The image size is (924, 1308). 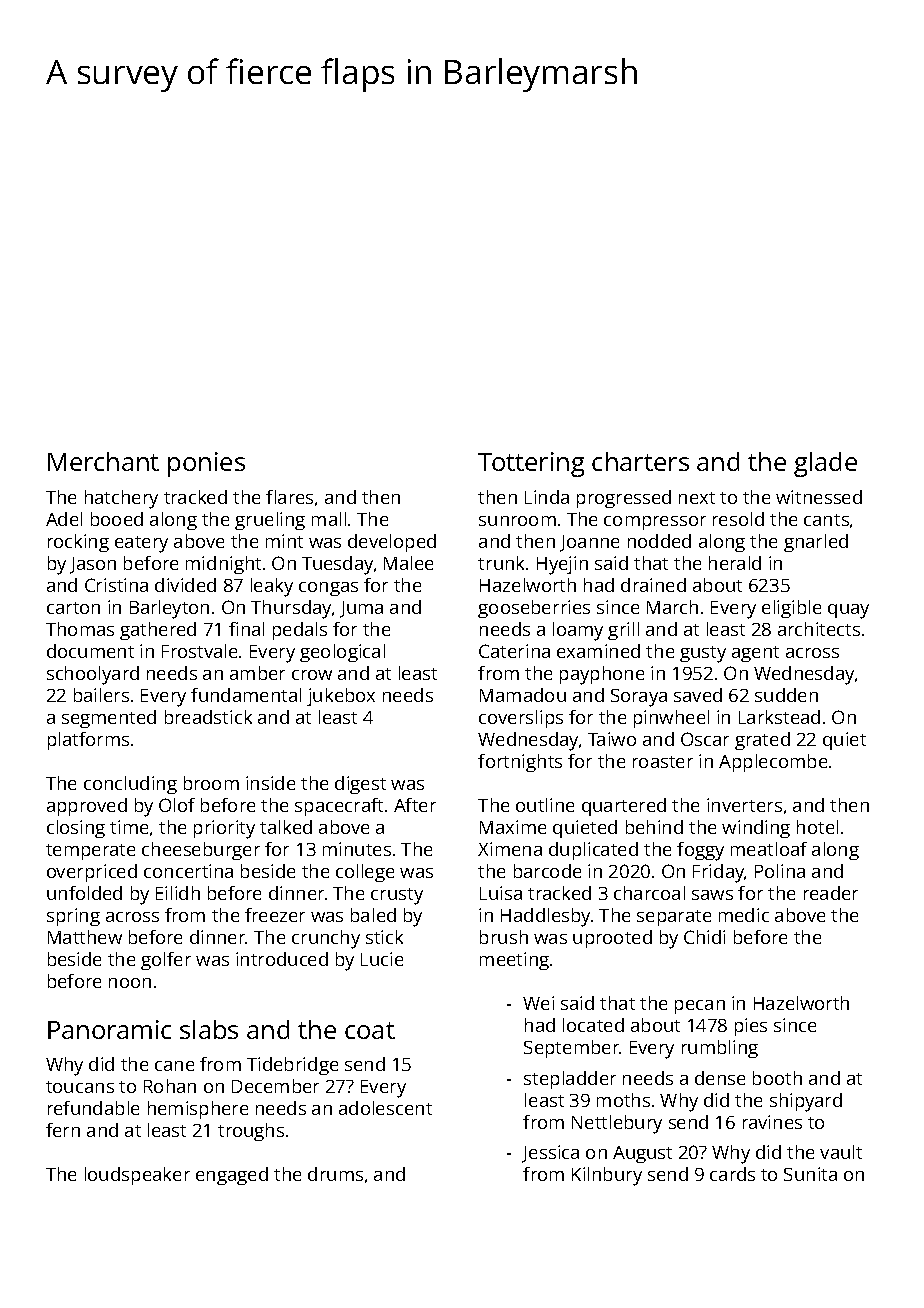 What do you see at coordinates (199, 651) in the screenshot?
I see `Frostvale` at bounding box center [199, 651].
